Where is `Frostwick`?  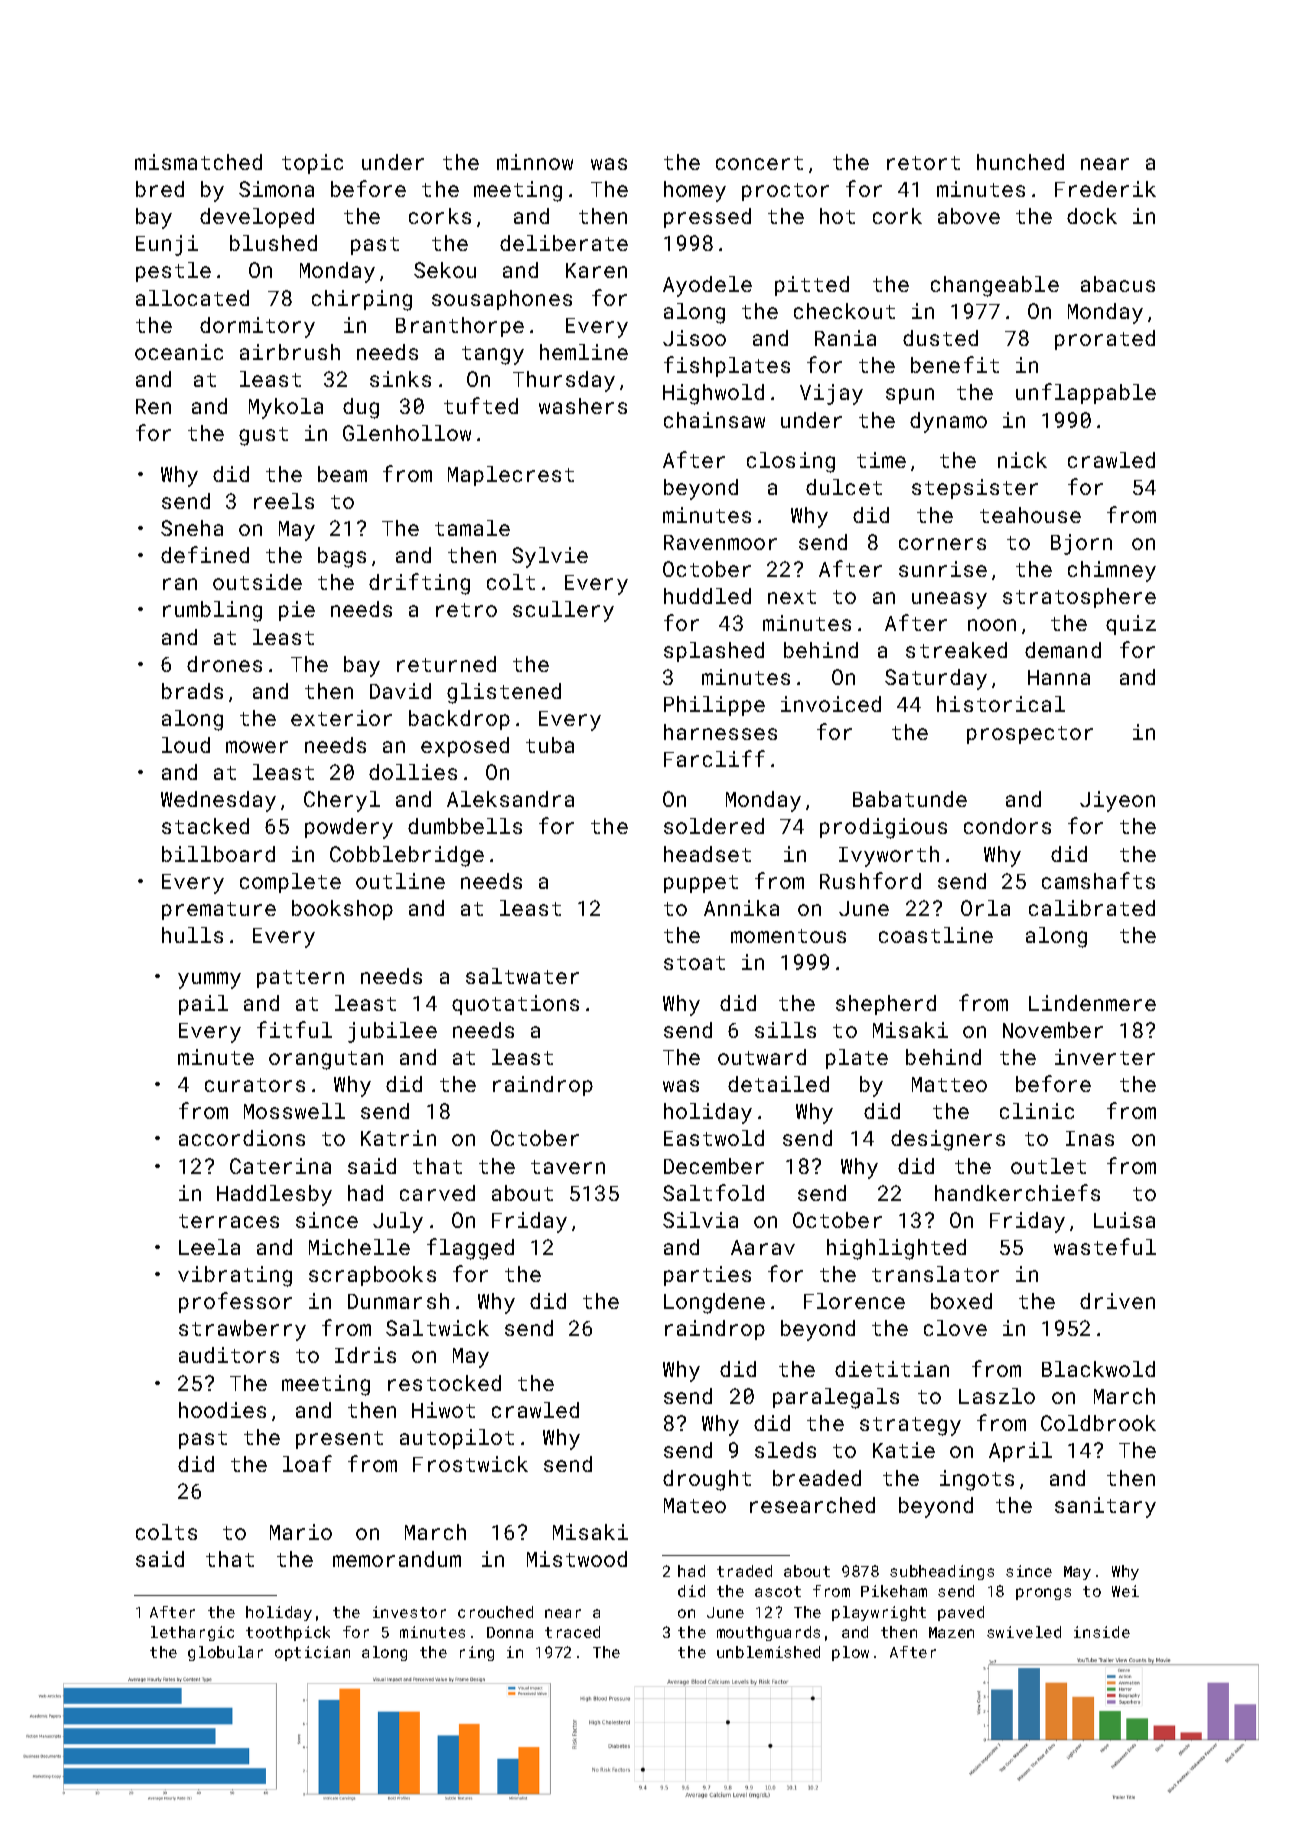 Frostwick is located at coordinates (470, 1464).
